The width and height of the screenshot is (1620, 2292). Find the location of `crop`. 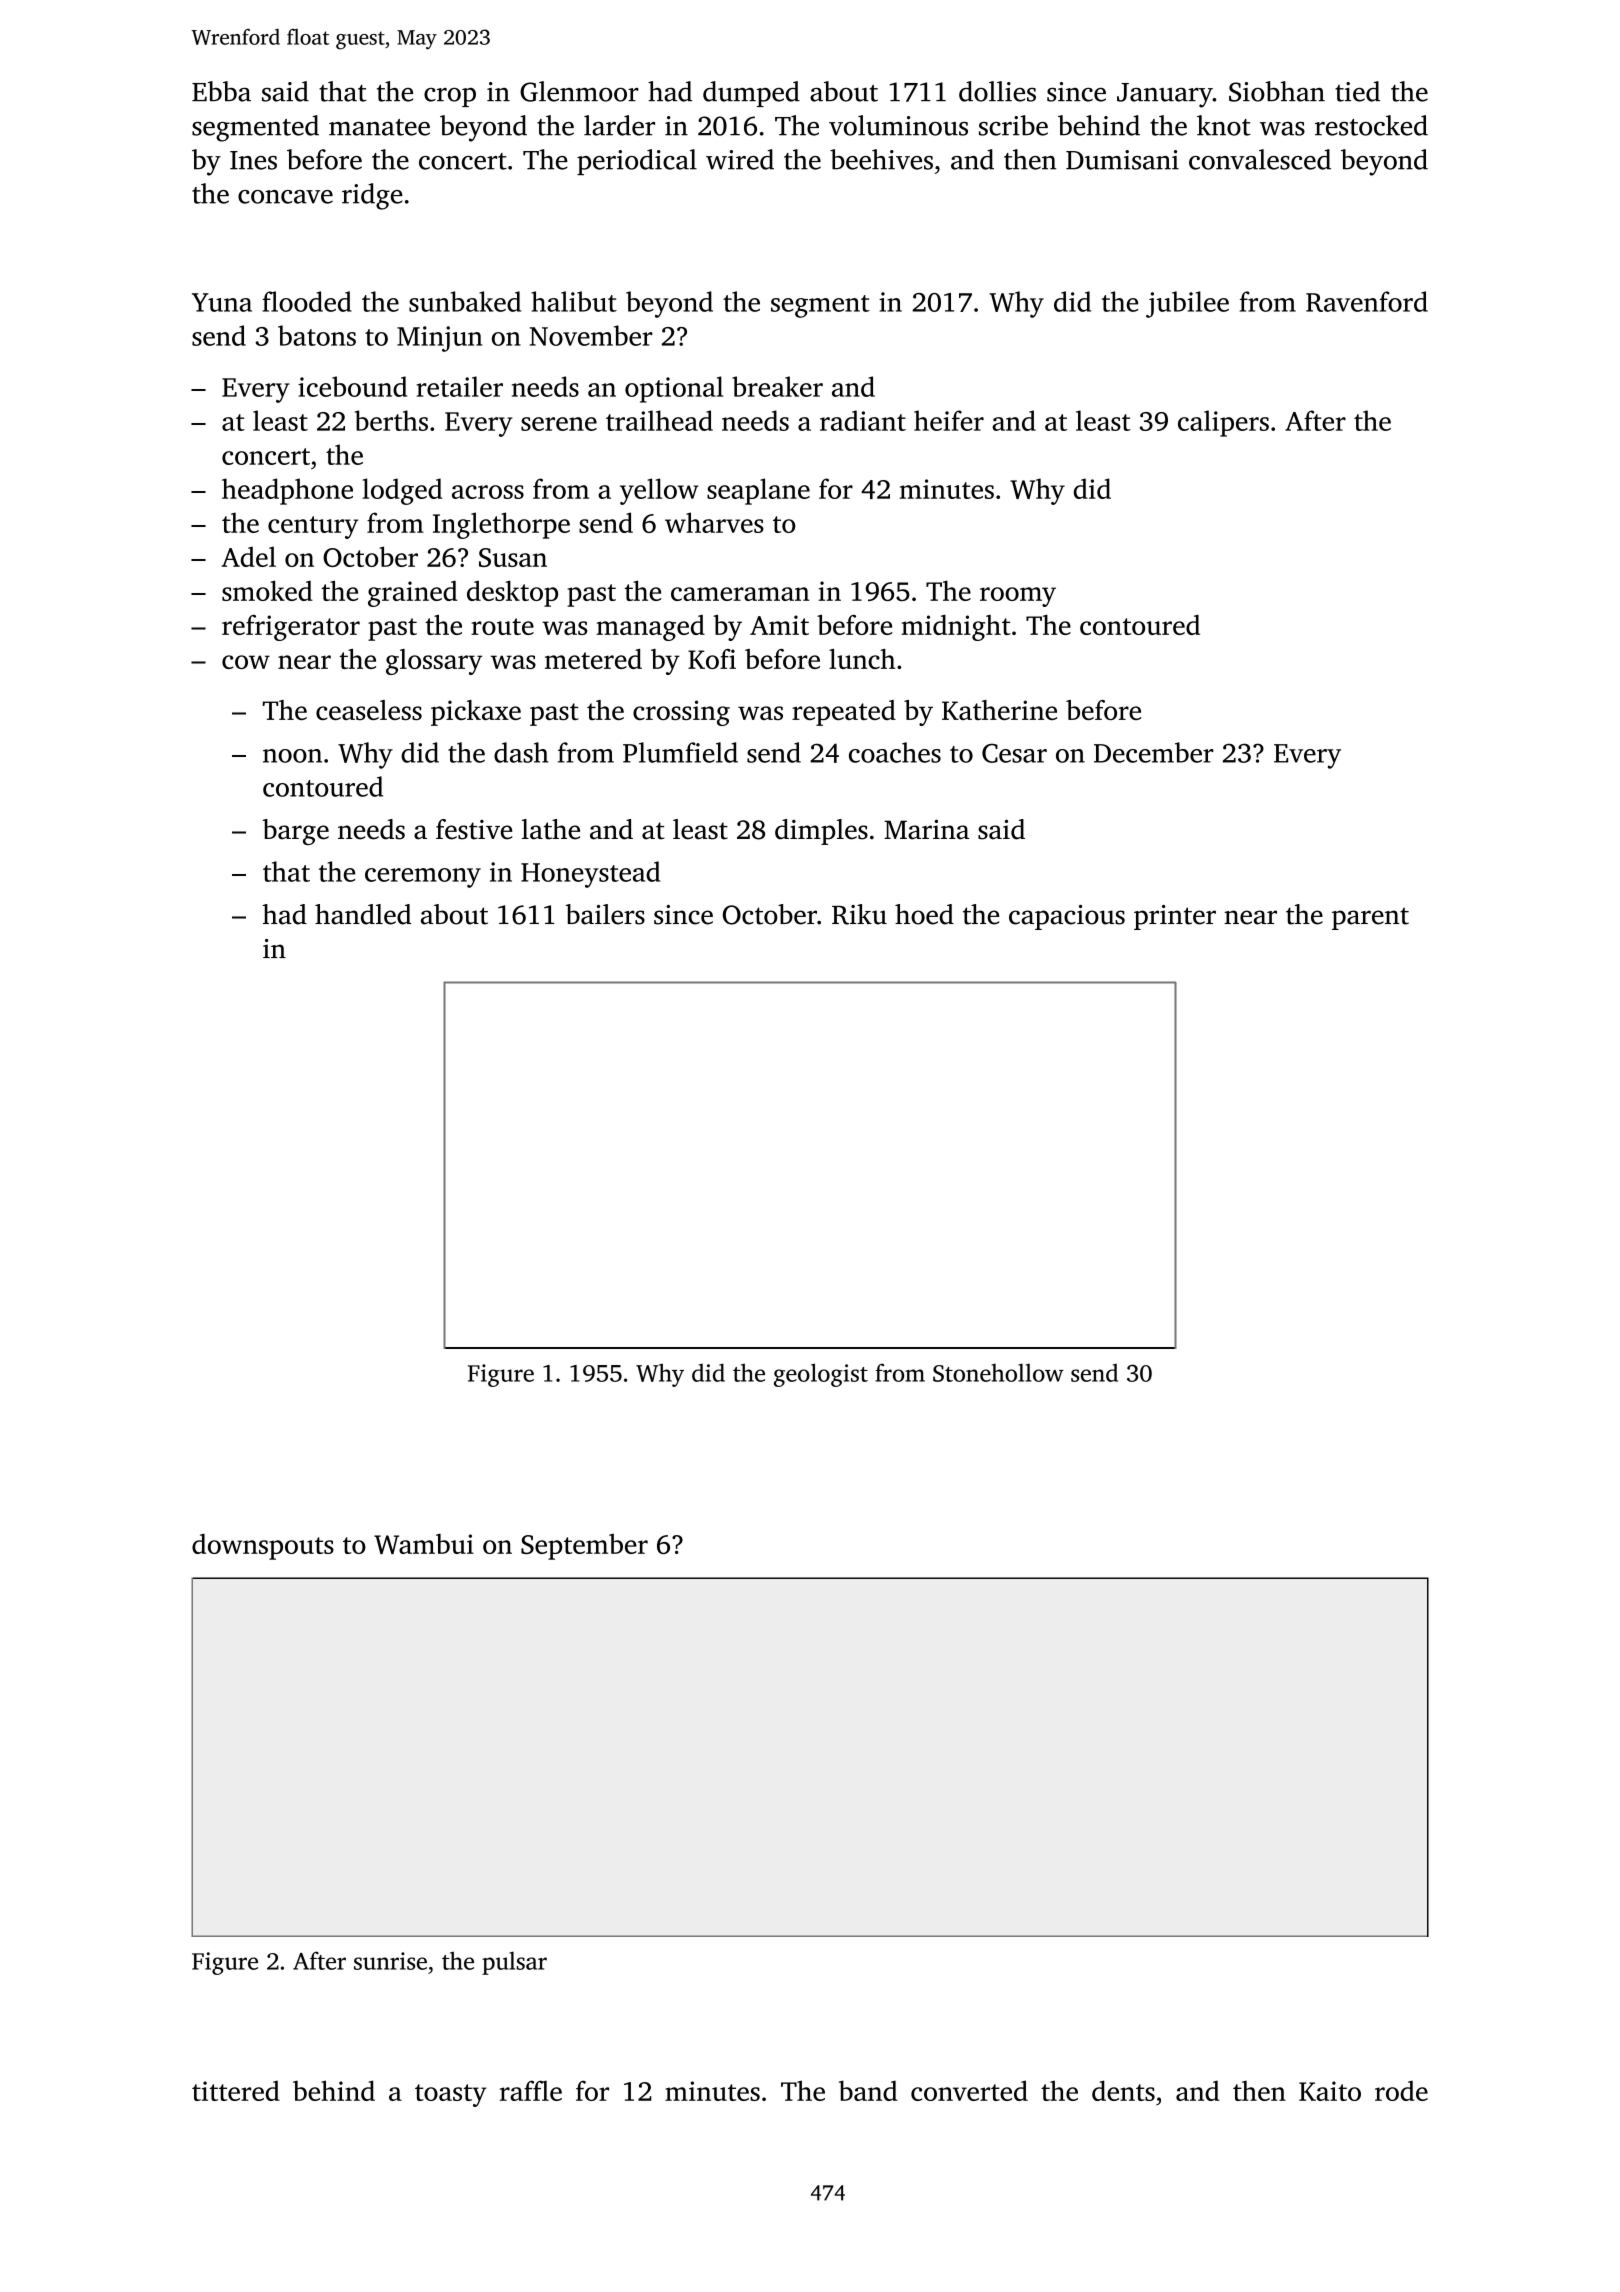

crop is located at coordinates (450, 97).
